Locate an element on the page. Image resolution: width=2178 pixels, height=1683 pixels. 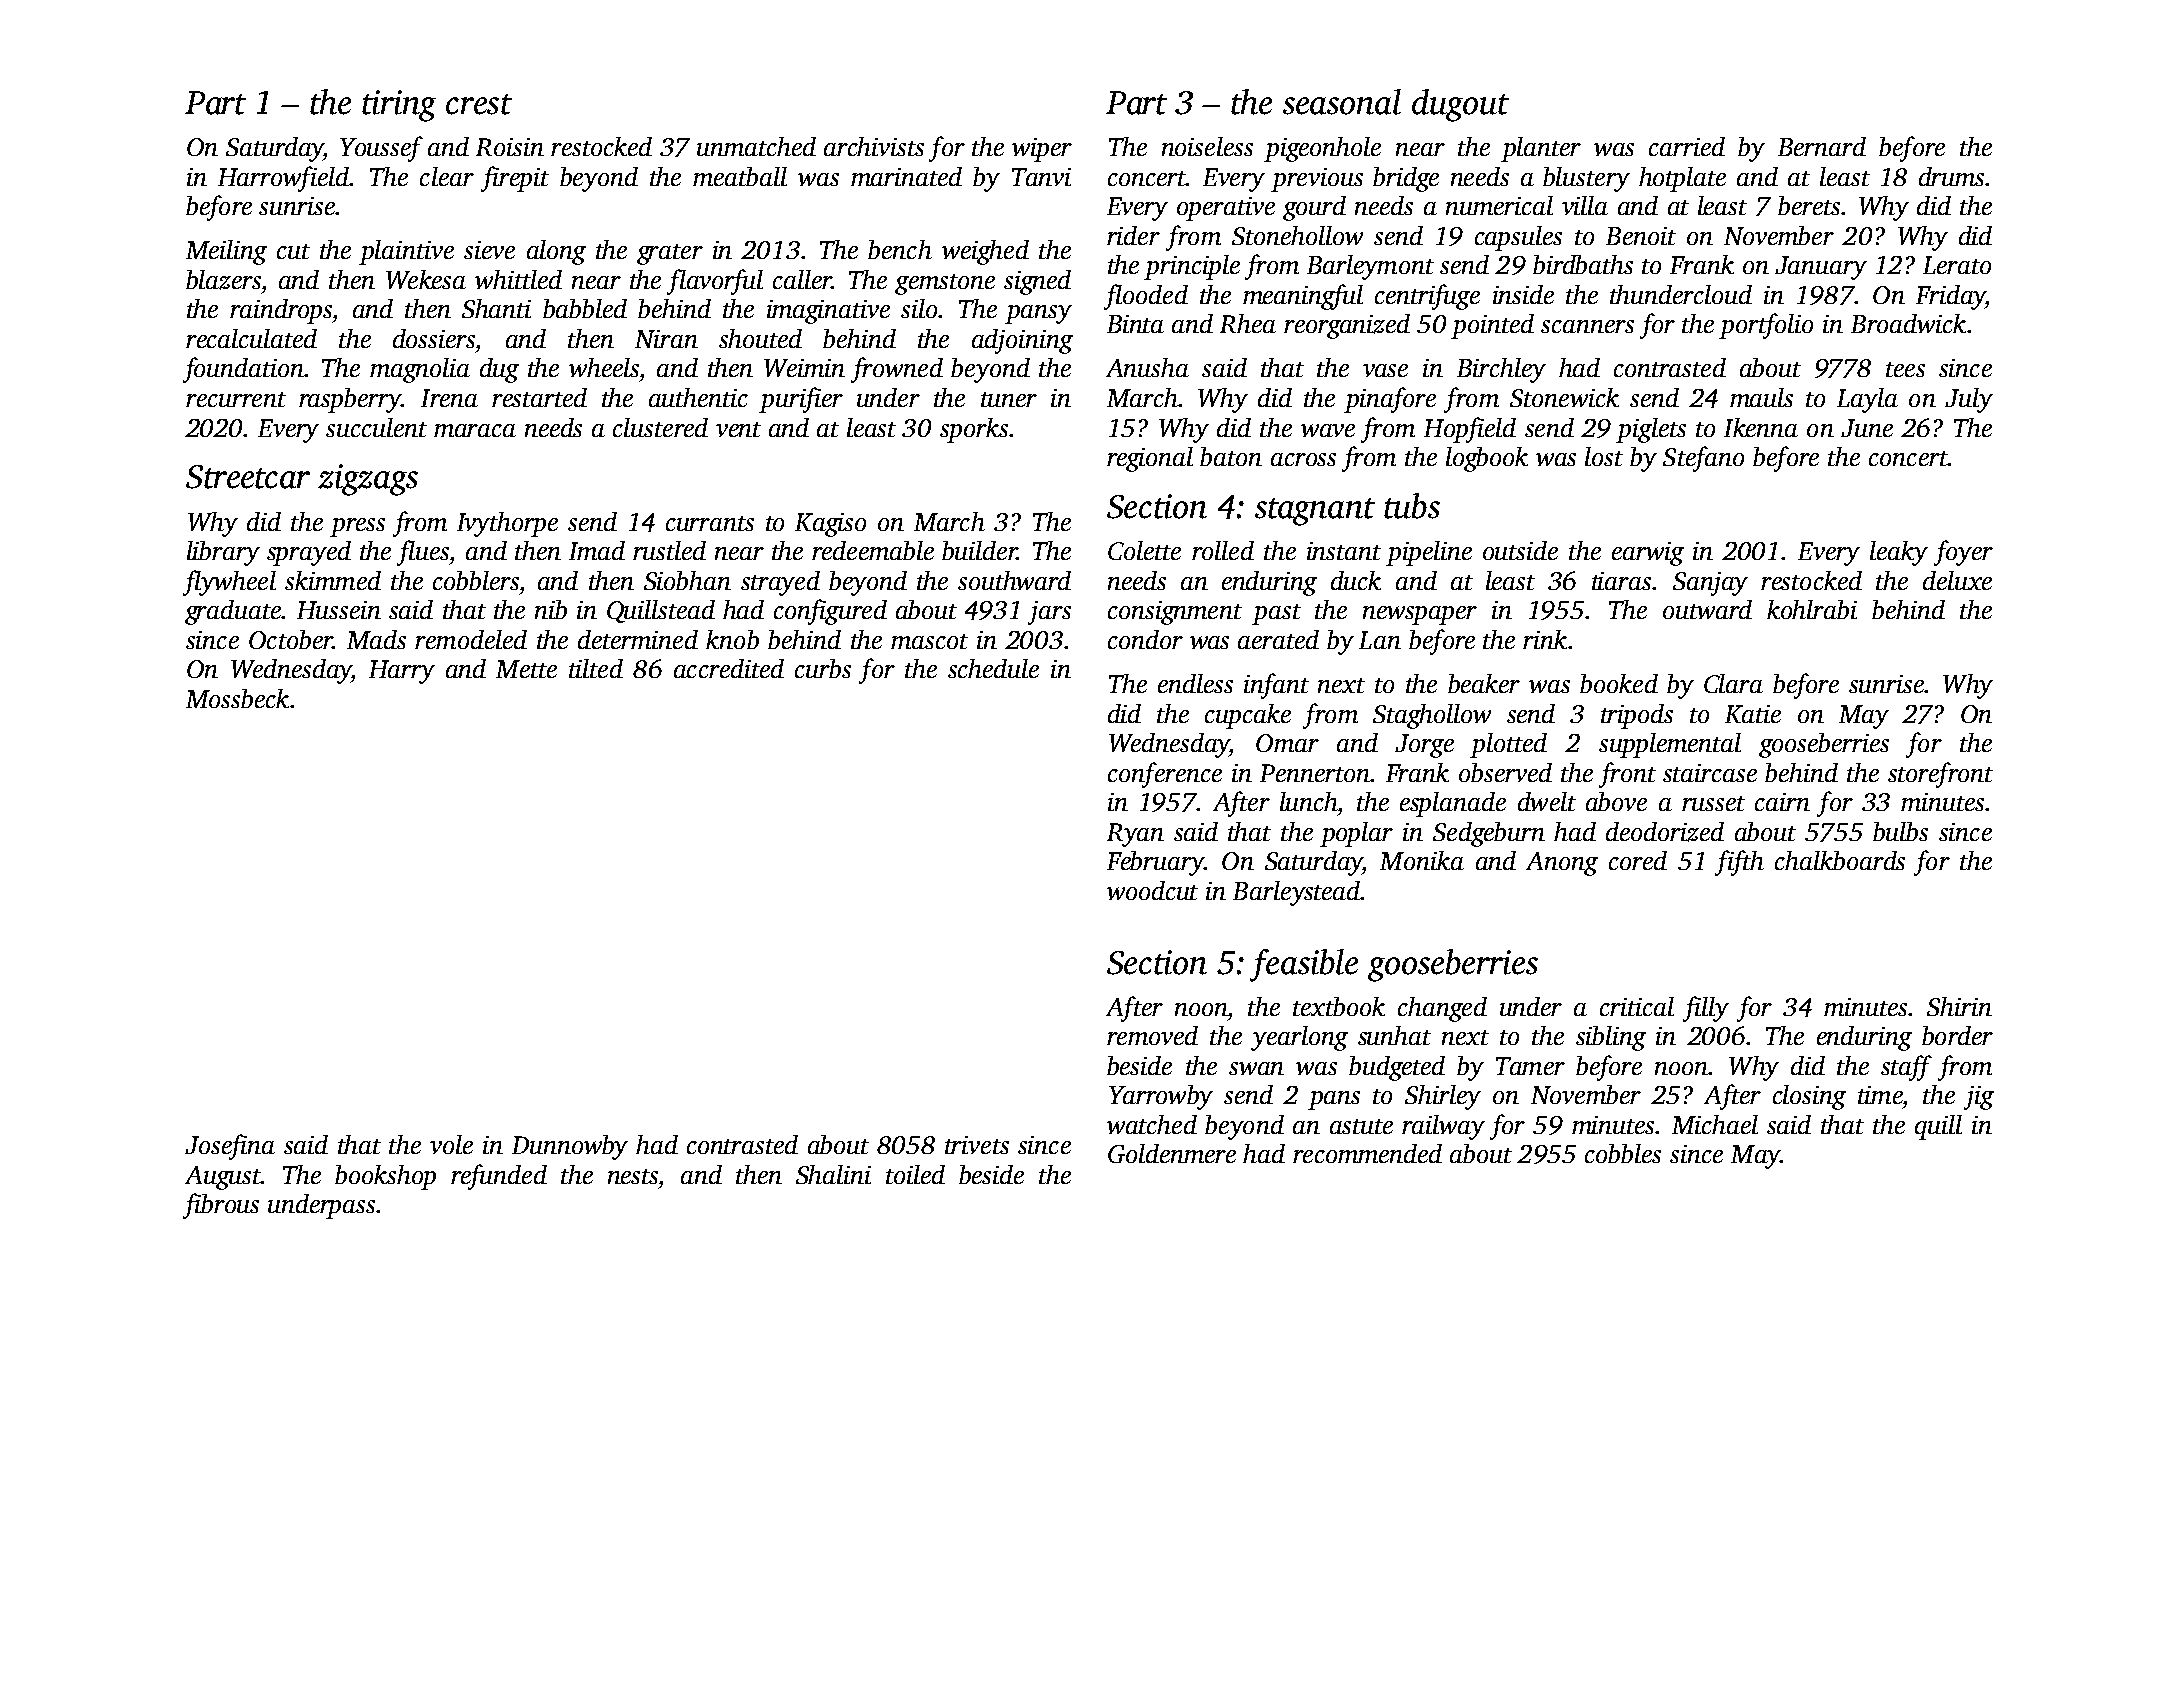
principle is located at coordinates (1192, 267).
